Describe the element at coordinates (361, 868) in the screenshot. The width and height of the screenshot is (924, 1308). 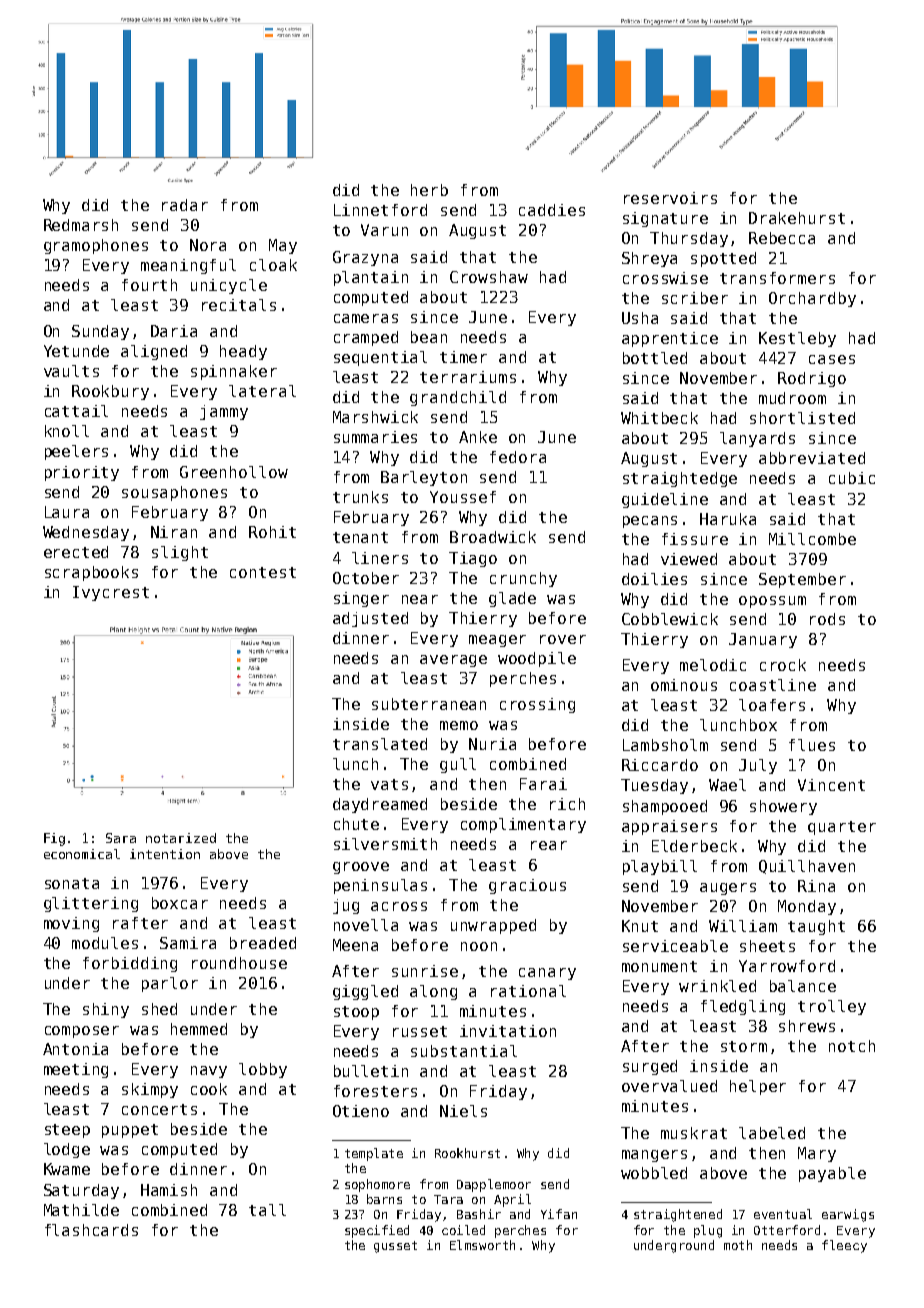
I see `groove` at that location.
